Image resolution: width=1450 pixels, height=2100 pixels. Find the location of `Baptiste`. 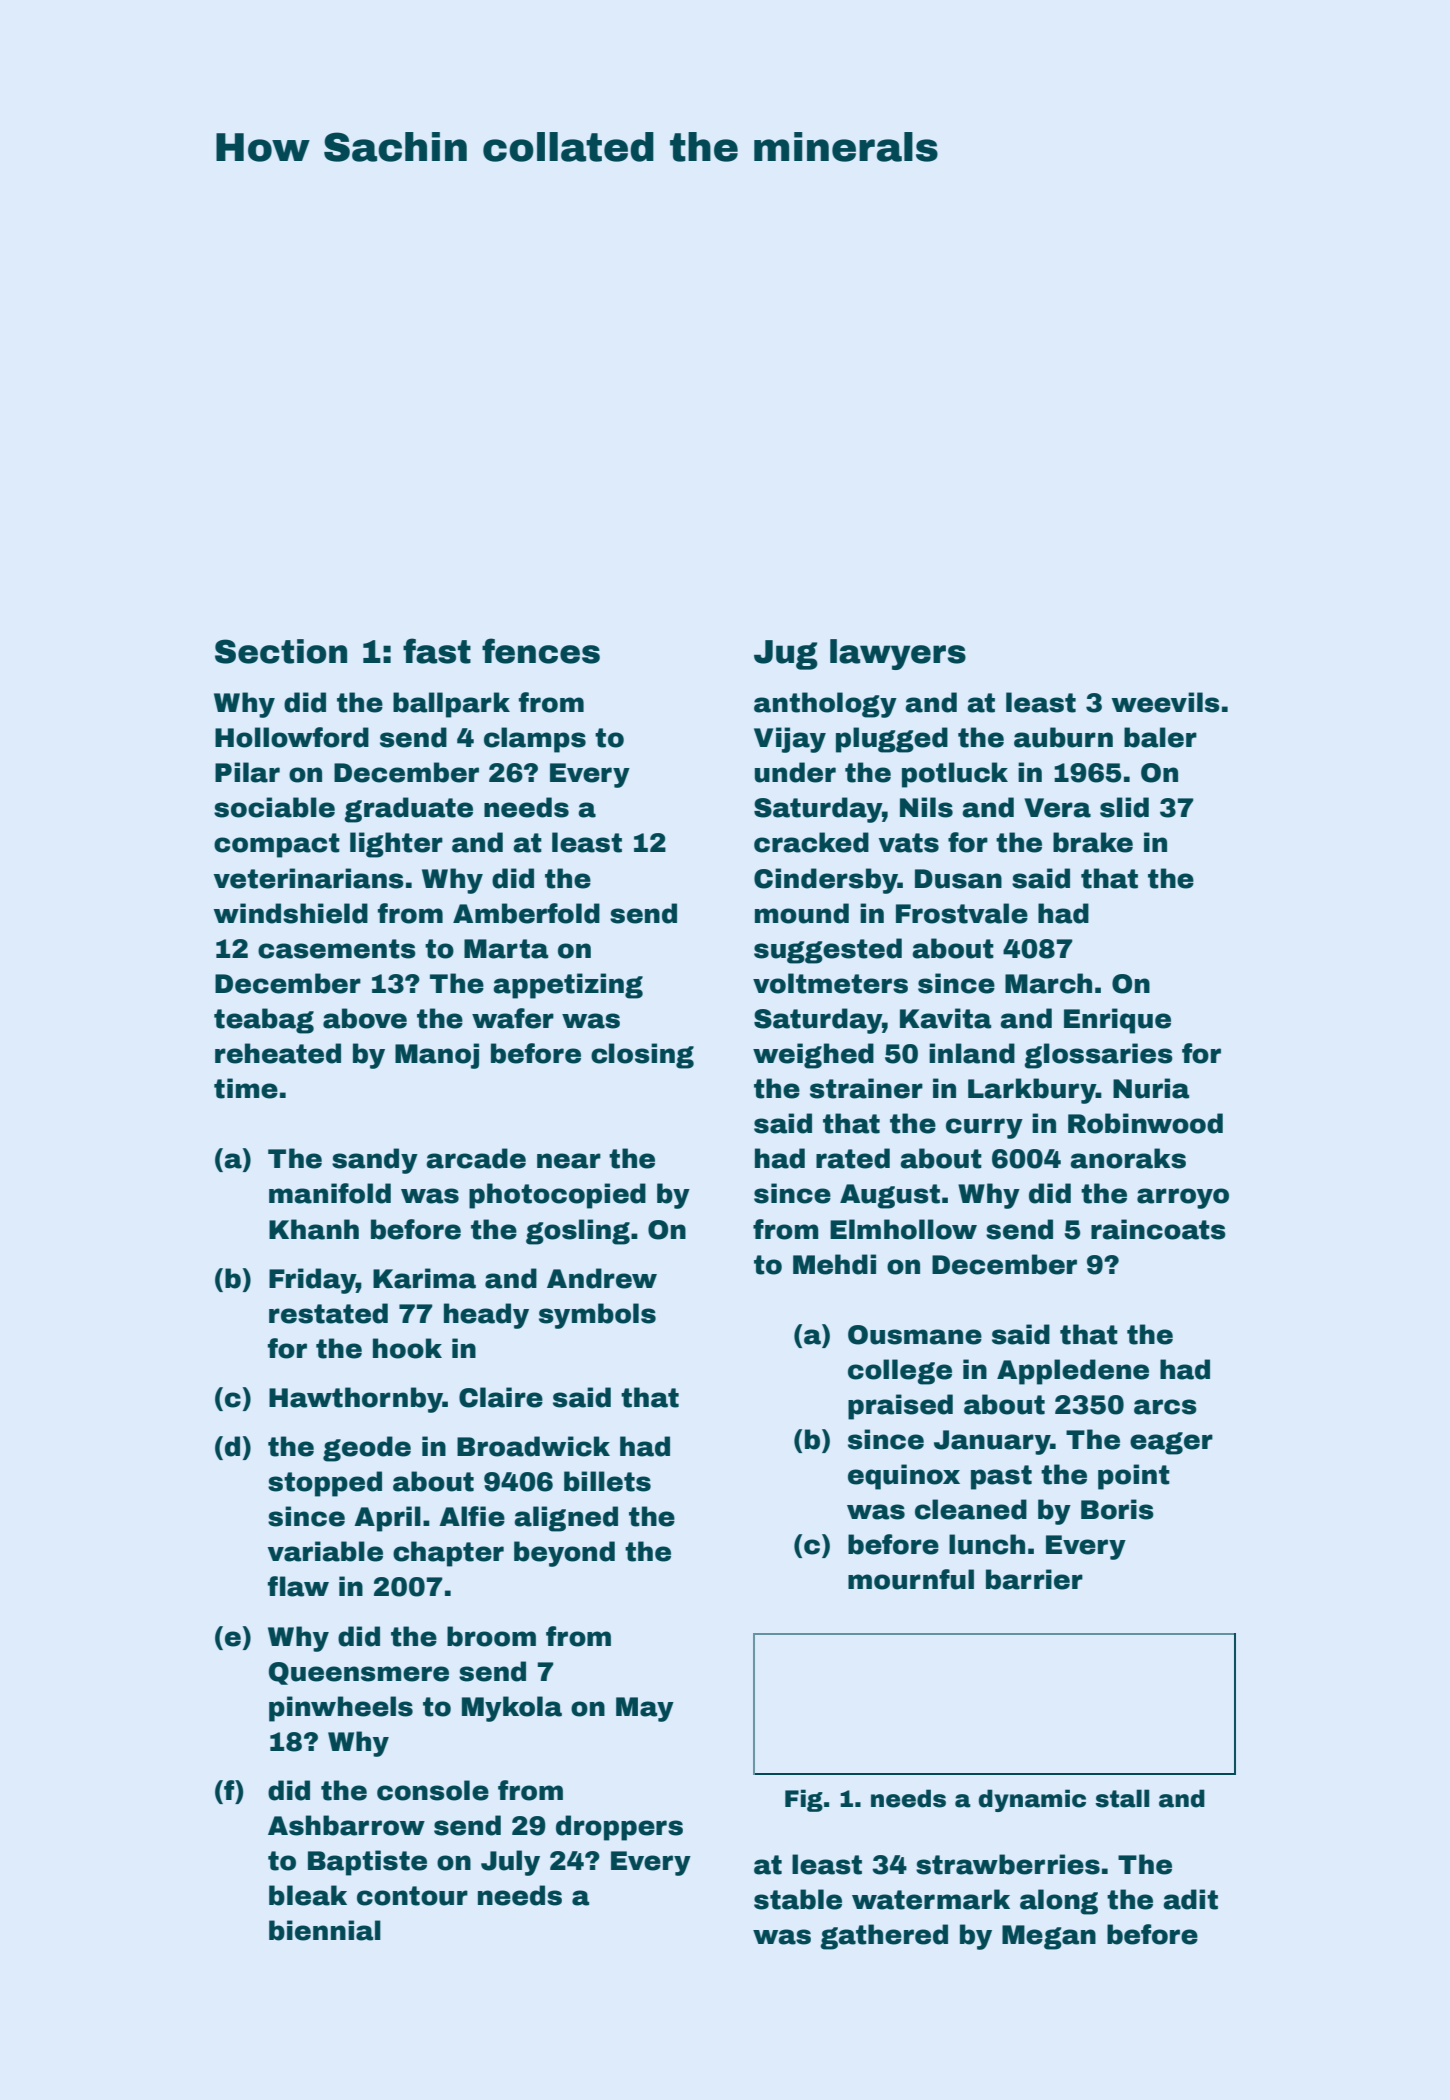

Baptiste is located at coordinates (367, 1863).
